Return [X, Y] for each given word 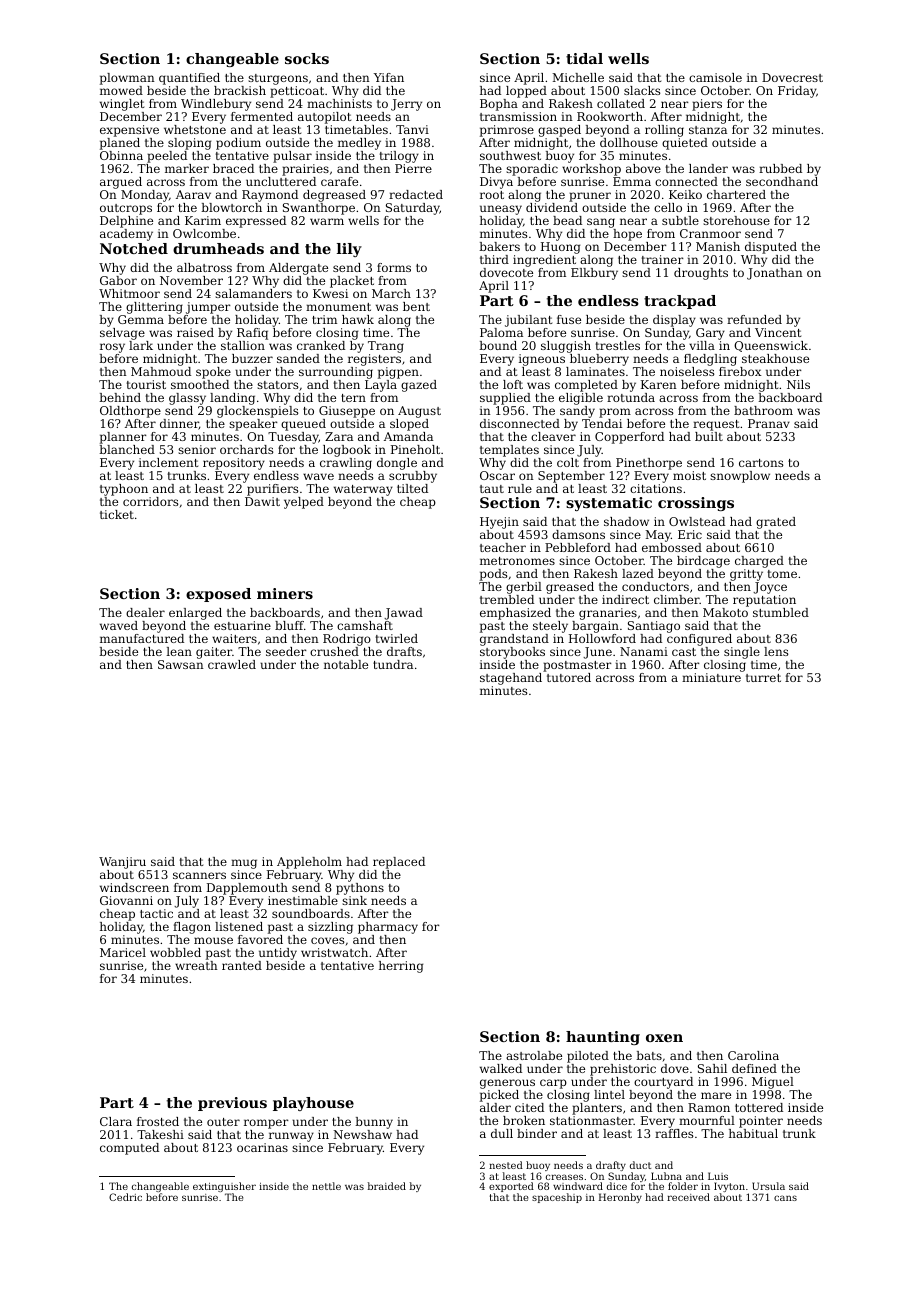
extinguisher [224, 1188]
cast [684, 652]
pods [493, 575]
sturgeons [278, 79]
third [494, 259]
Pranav [769, 423]
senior [197, 449]
